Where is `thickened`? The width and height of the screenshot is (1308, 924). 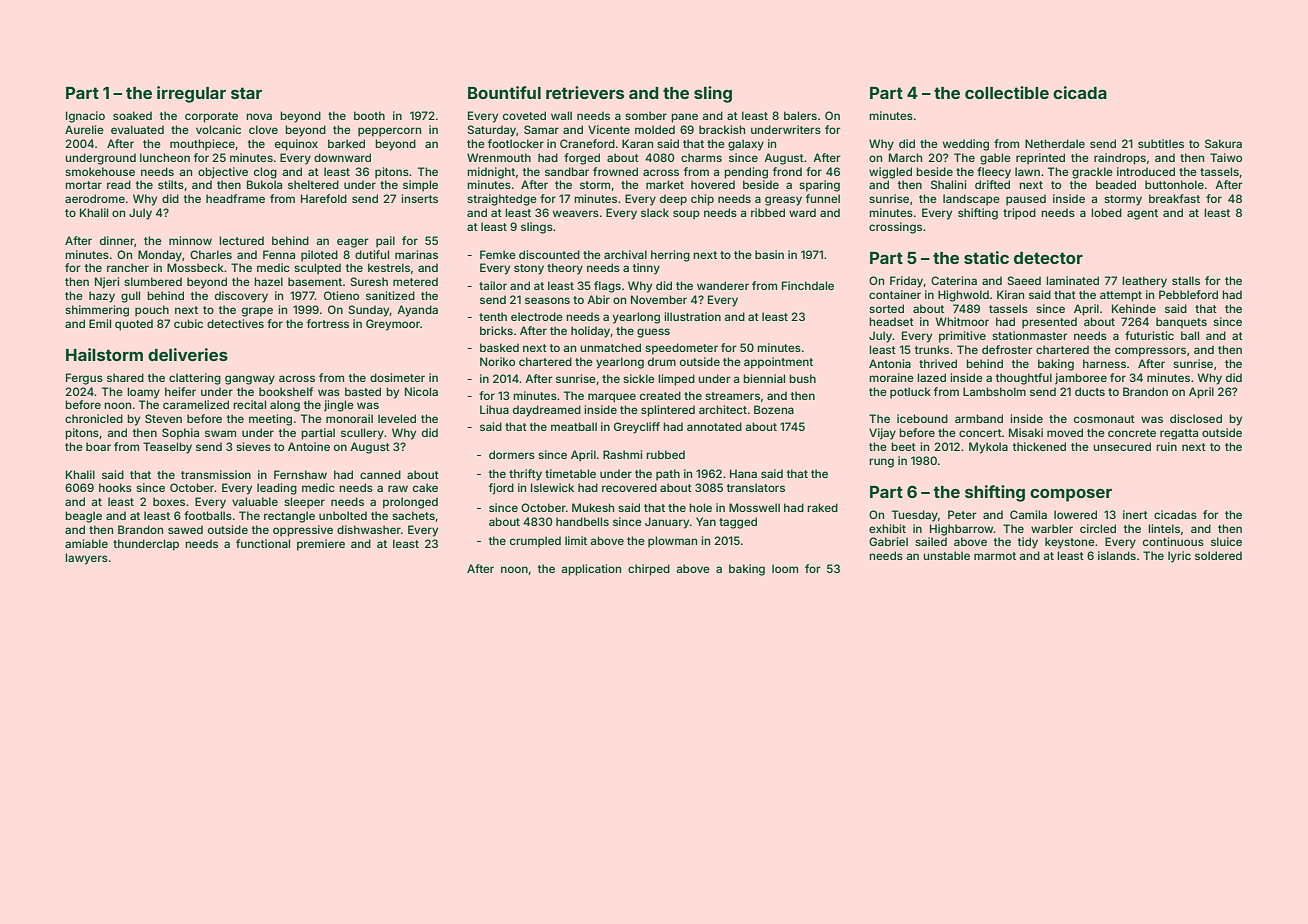 thickened is located at coordinates (1039, 446).
